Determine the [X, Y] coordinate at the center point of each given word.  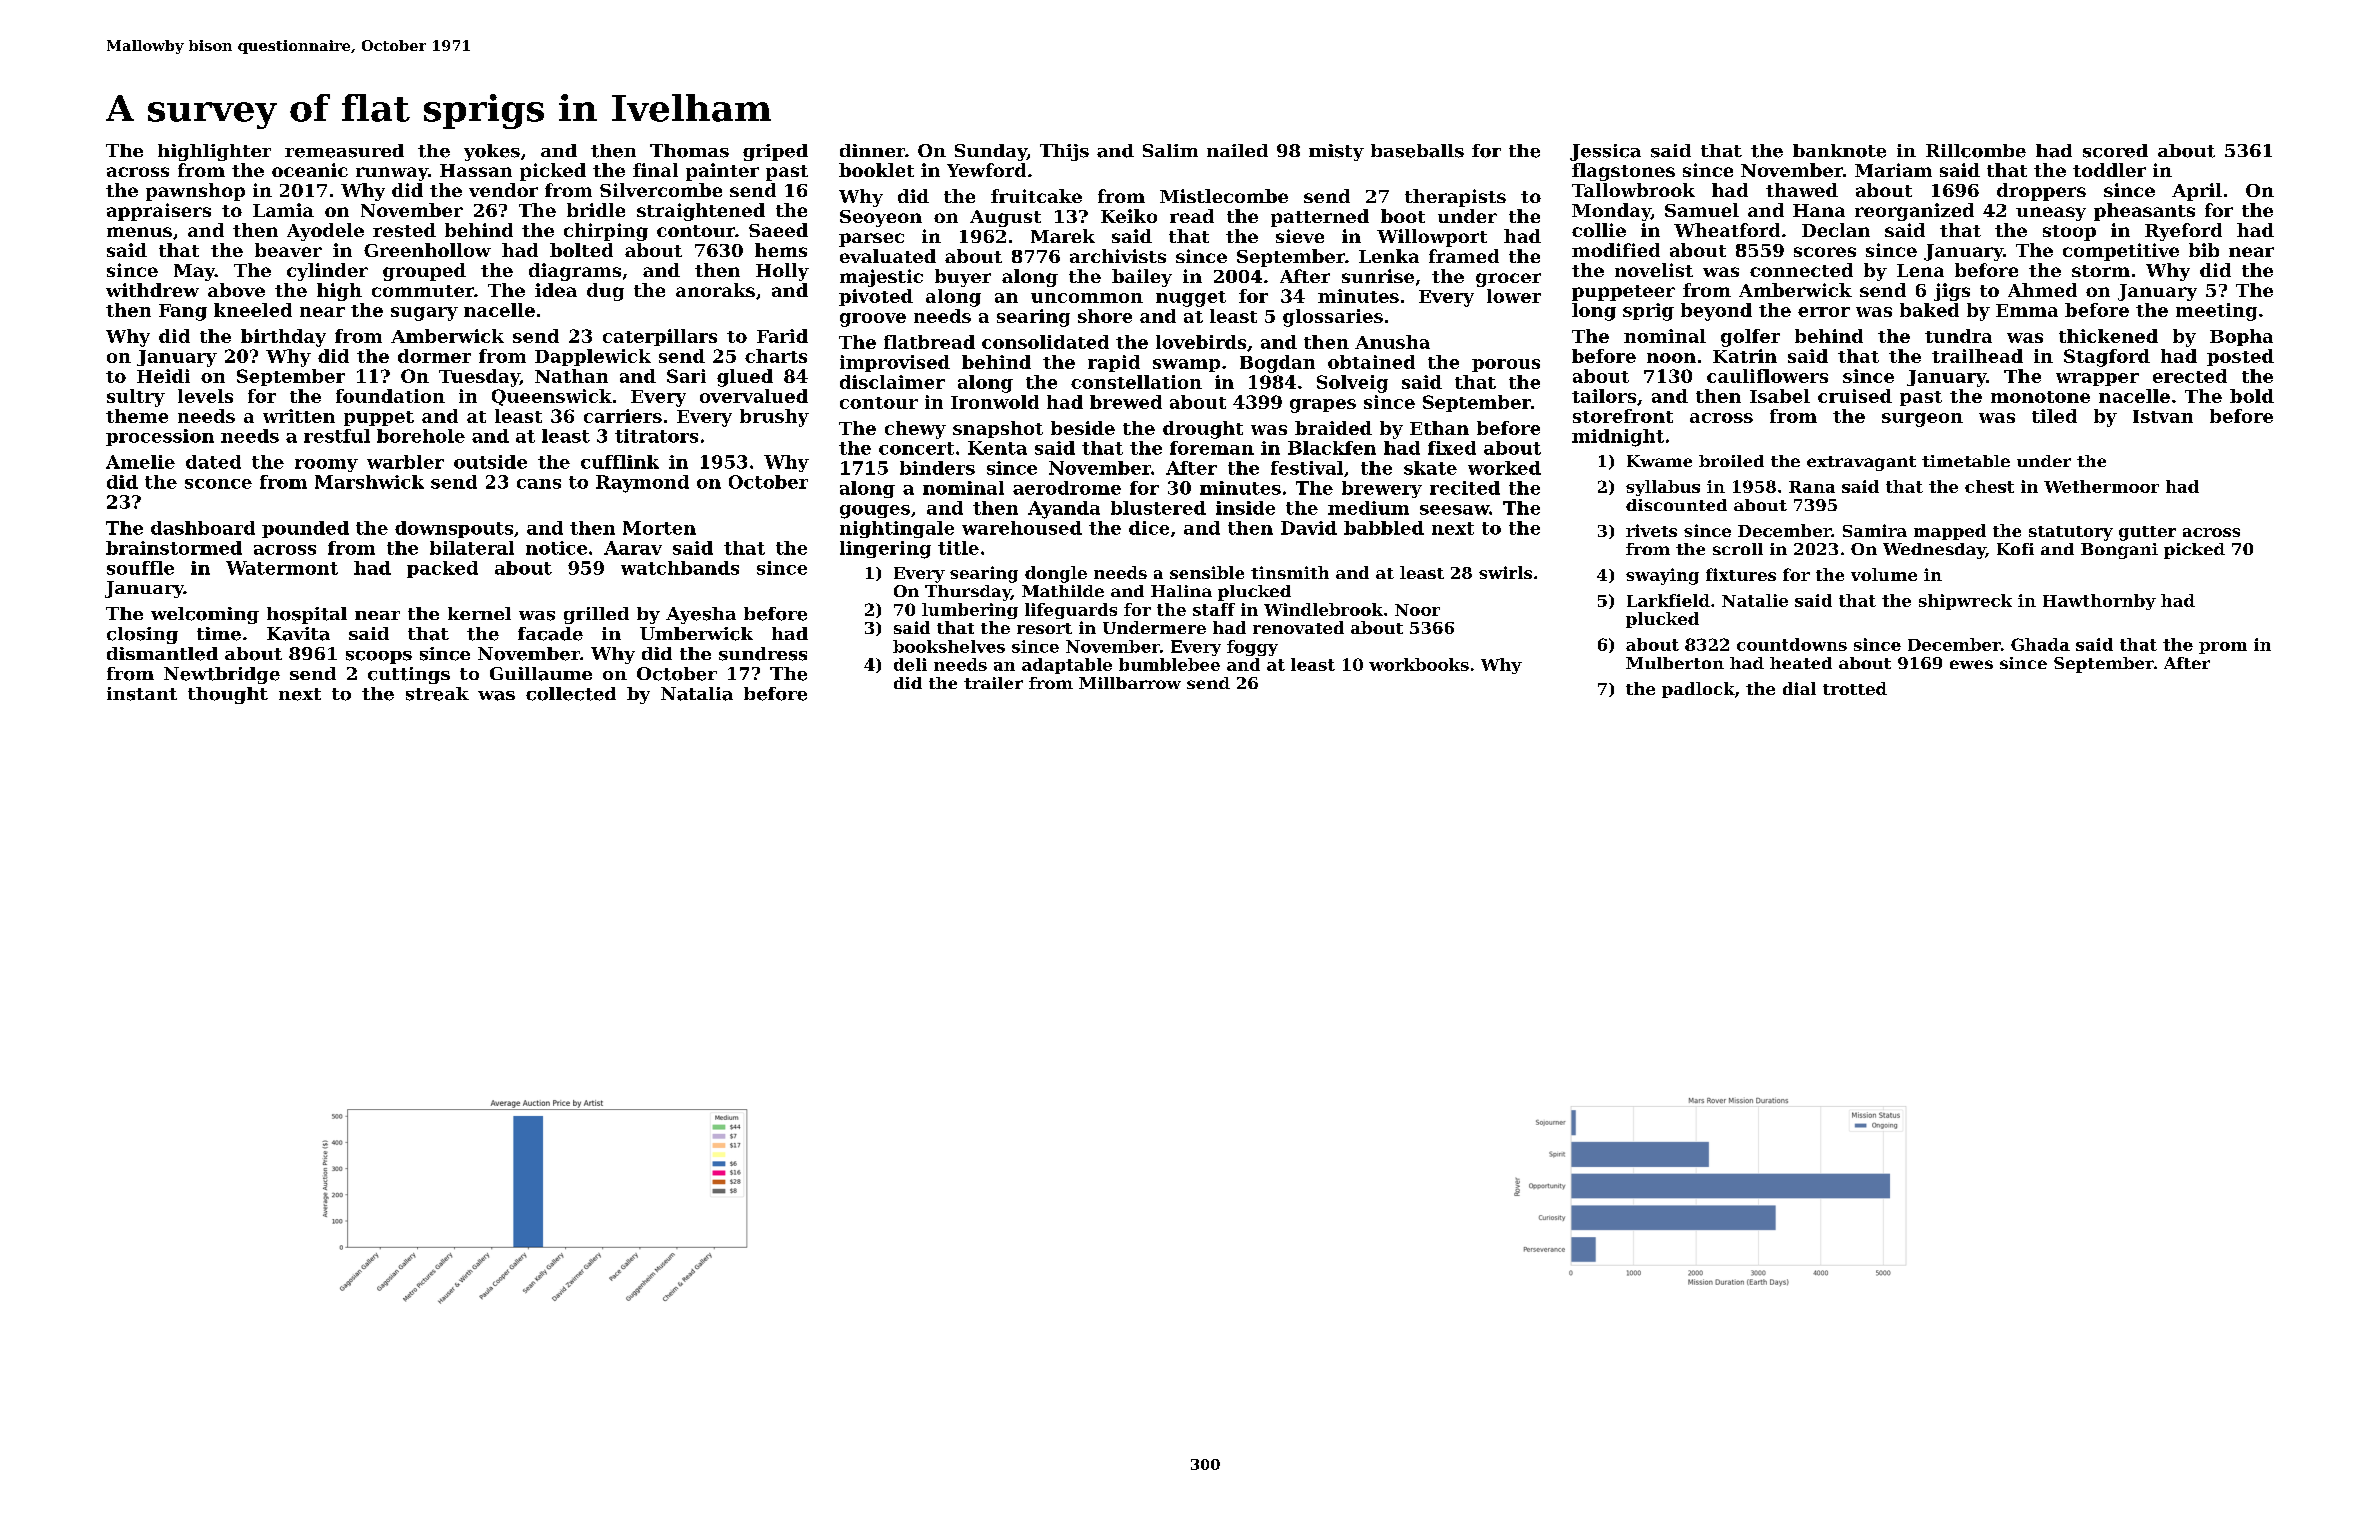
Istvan [2163, 416]
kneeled [253, 310]
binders [937, 468]
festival [1307, 468]
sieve [1300, 236]
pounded [305, 529]
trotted [1855, 688]
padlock [1698, 690]
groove [873, 320]
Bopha [2241, 337]
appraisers [159, 212]
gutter [2147, 533]
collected [571, 694]
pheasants [2144, 212]
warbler [405, 462]
